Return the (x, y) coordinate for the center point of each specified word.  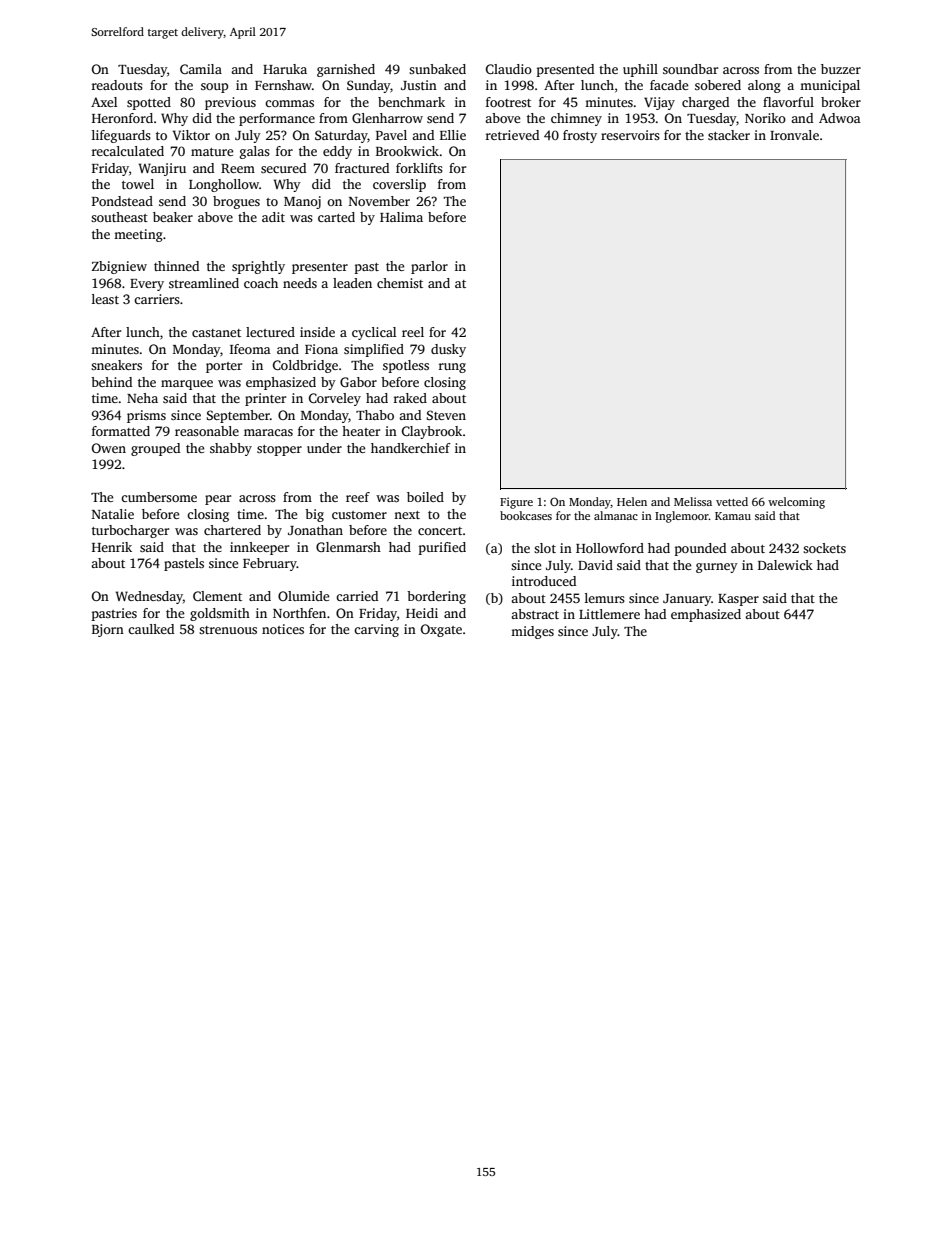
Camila (201, 69)
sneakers (116, 365)
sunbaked (437, 69)
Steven (446, 415)
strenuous (228, 630)
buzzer (841, 69)
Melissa (693, 501)
